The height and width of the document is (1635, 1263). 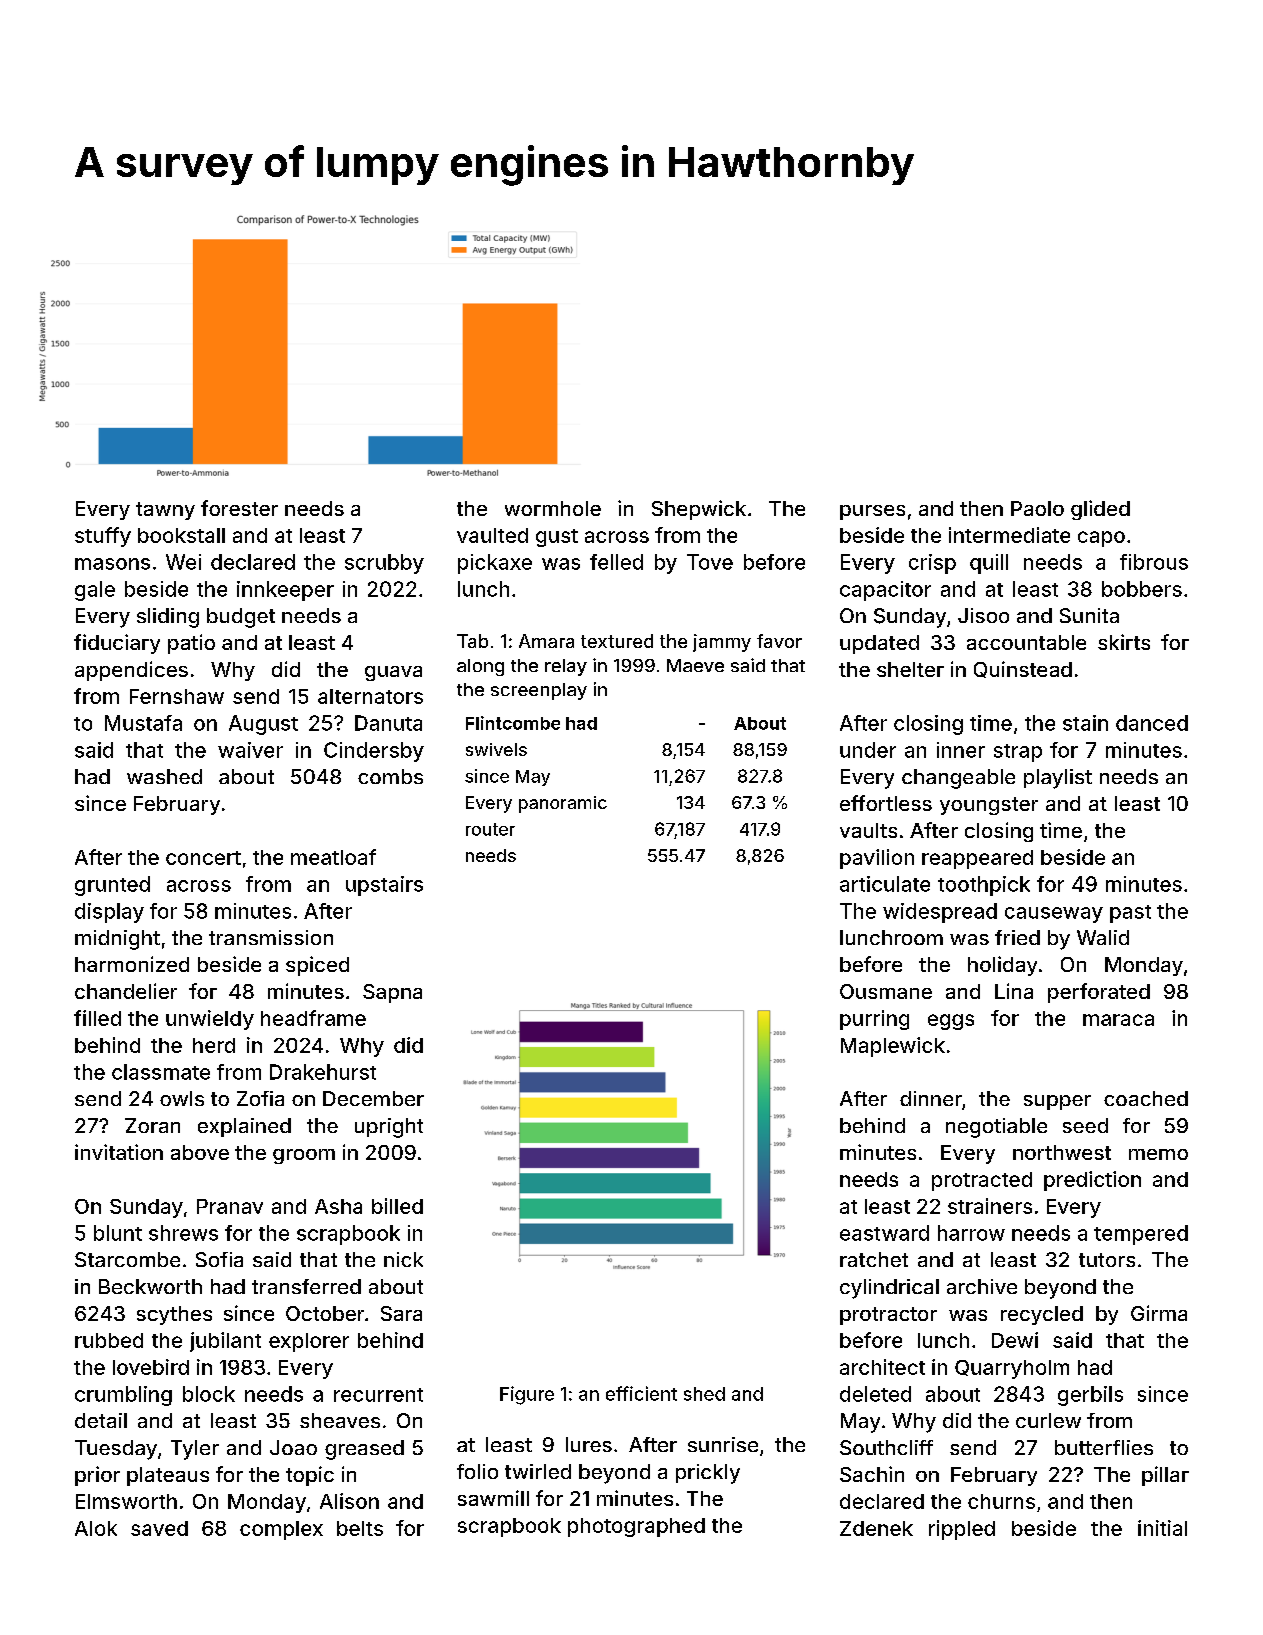 What do you see at coordinates (165, 511) in the document?
I see `tawny` at bounding box center [165, 511].
